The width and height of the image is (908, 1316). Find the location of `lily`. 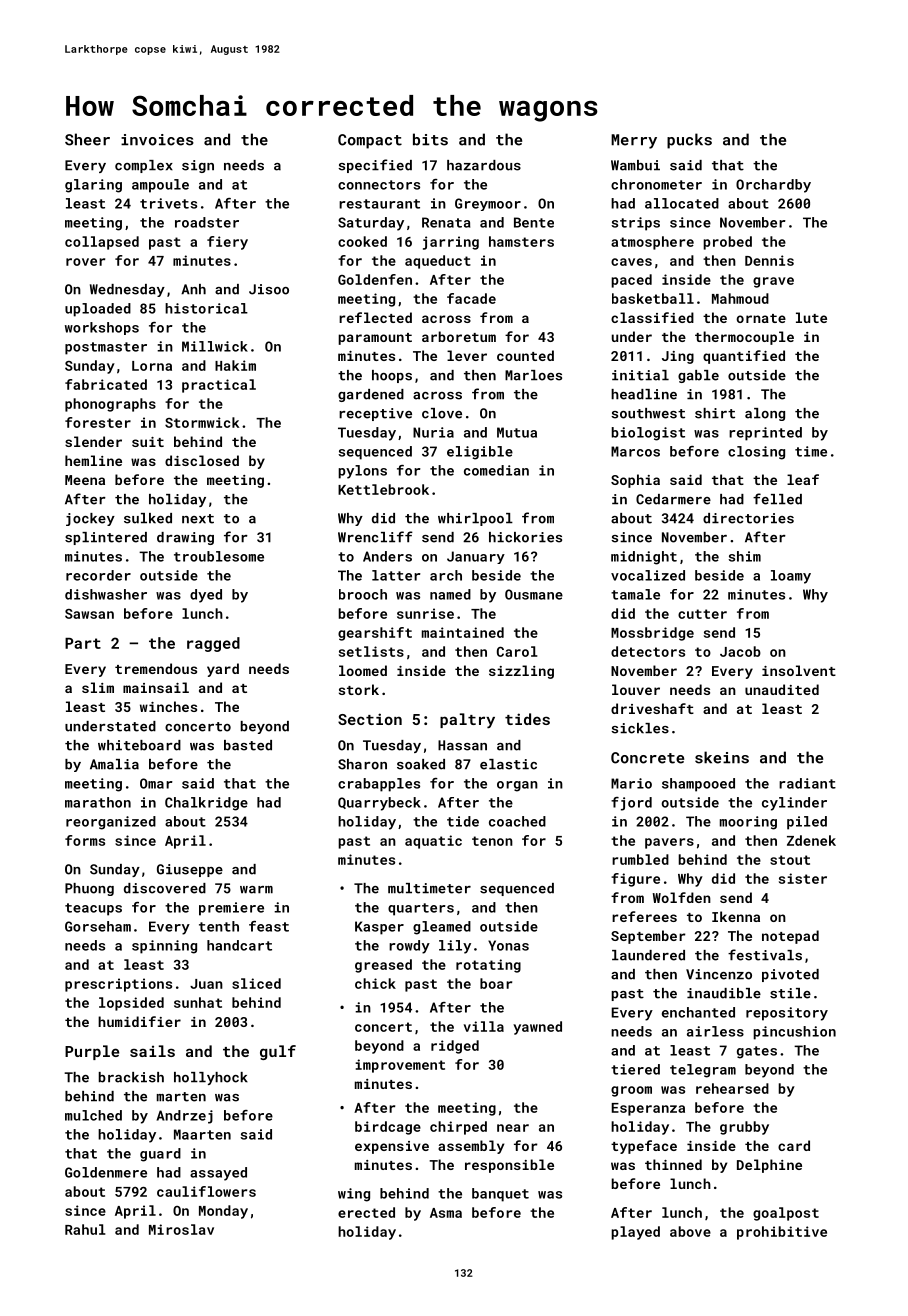

lily is located at coordinates (455, 947).
